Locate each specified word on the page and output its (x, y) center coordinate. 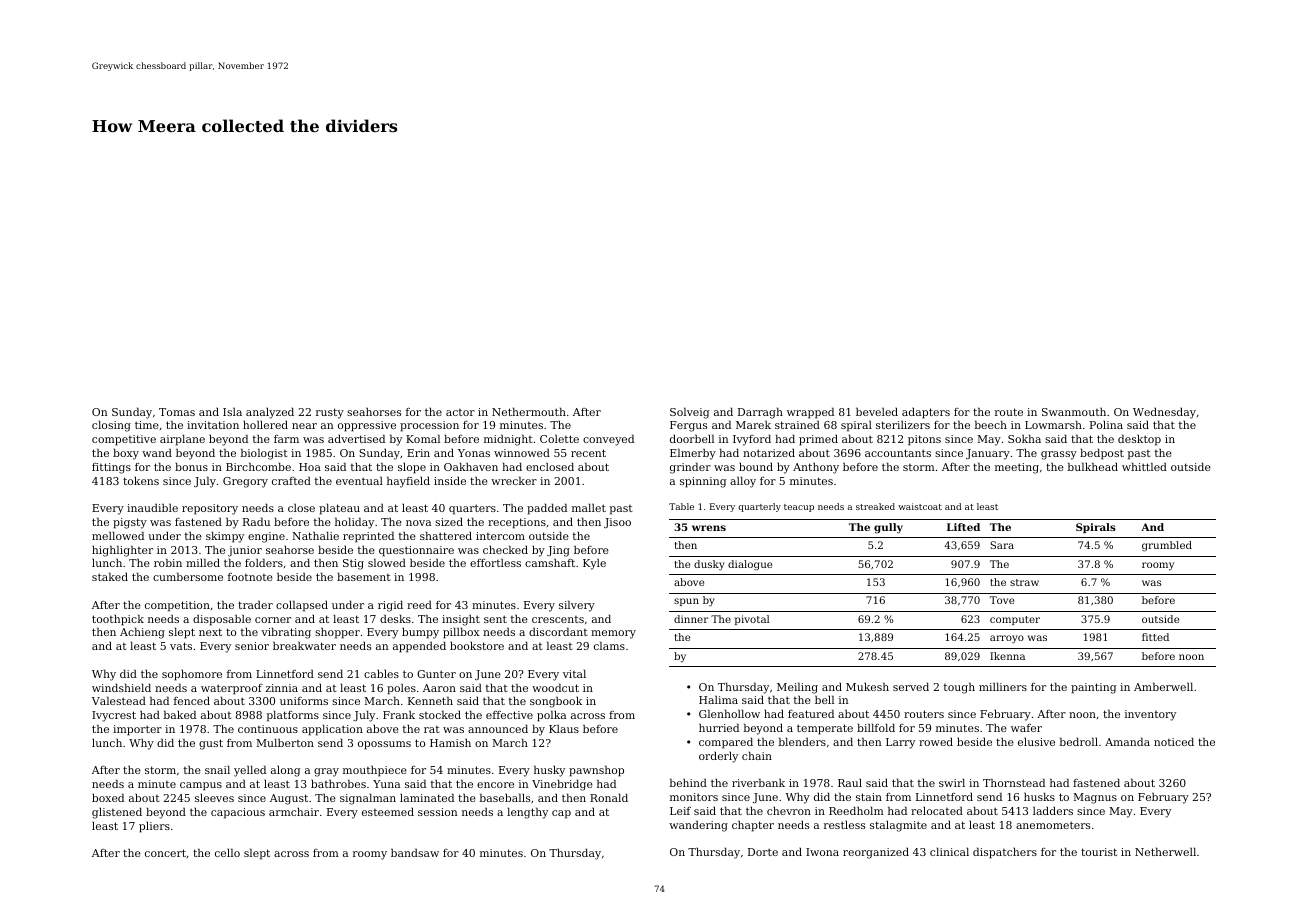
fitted (1155, 637)
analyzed (270, 413)
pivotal (752, 620)
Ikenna (1007, 656)
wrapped (810, 413)
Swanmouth (1074, 411)
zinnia (282, 688)
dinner (691, 619)
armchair (294, 811)
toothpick (118, 620)
